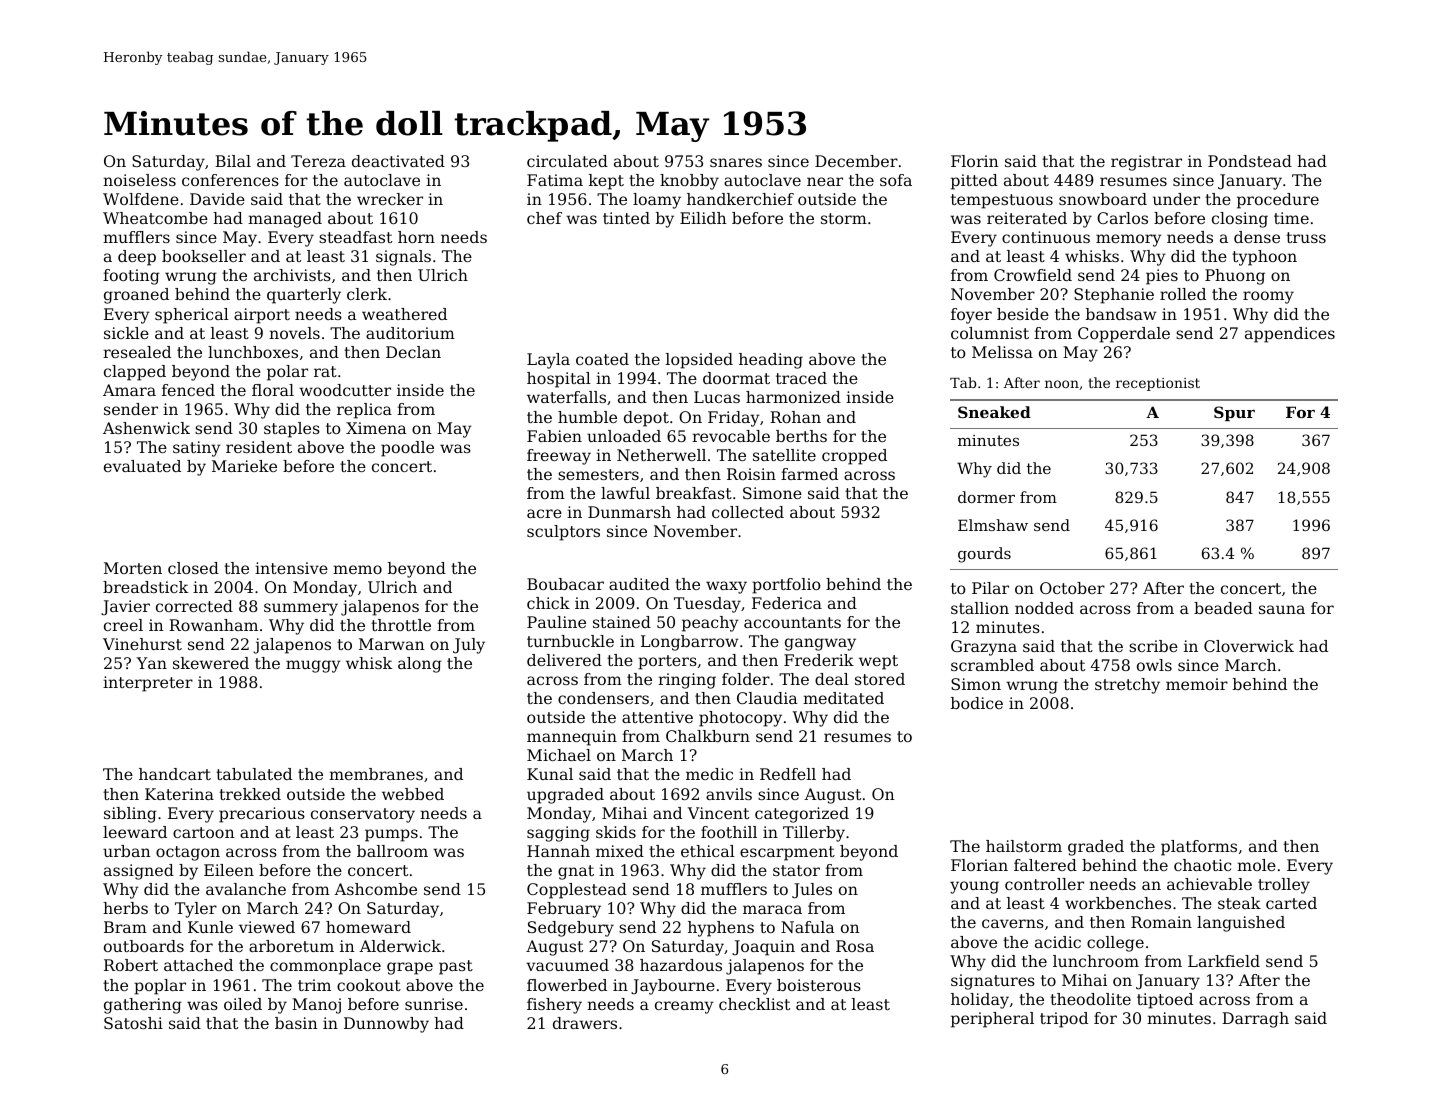  I want to click on Satoshi, so click(133, 1023).
